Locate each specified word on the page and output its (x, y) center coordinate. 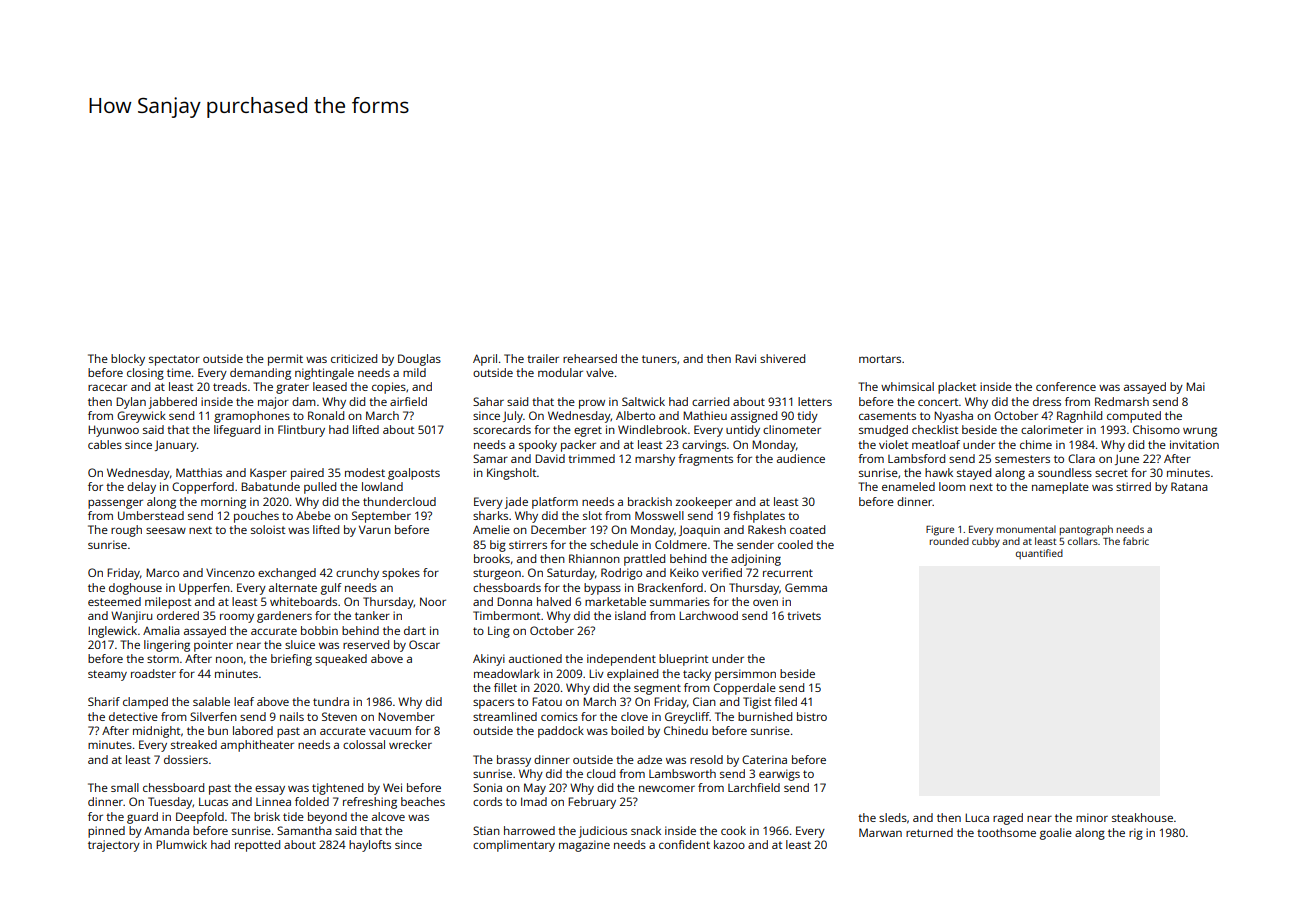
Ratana (1189, 486)
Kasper (268, 474)
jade (516, 503)
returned (929, 832)
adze (649, 759)
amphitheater (257, 746)
